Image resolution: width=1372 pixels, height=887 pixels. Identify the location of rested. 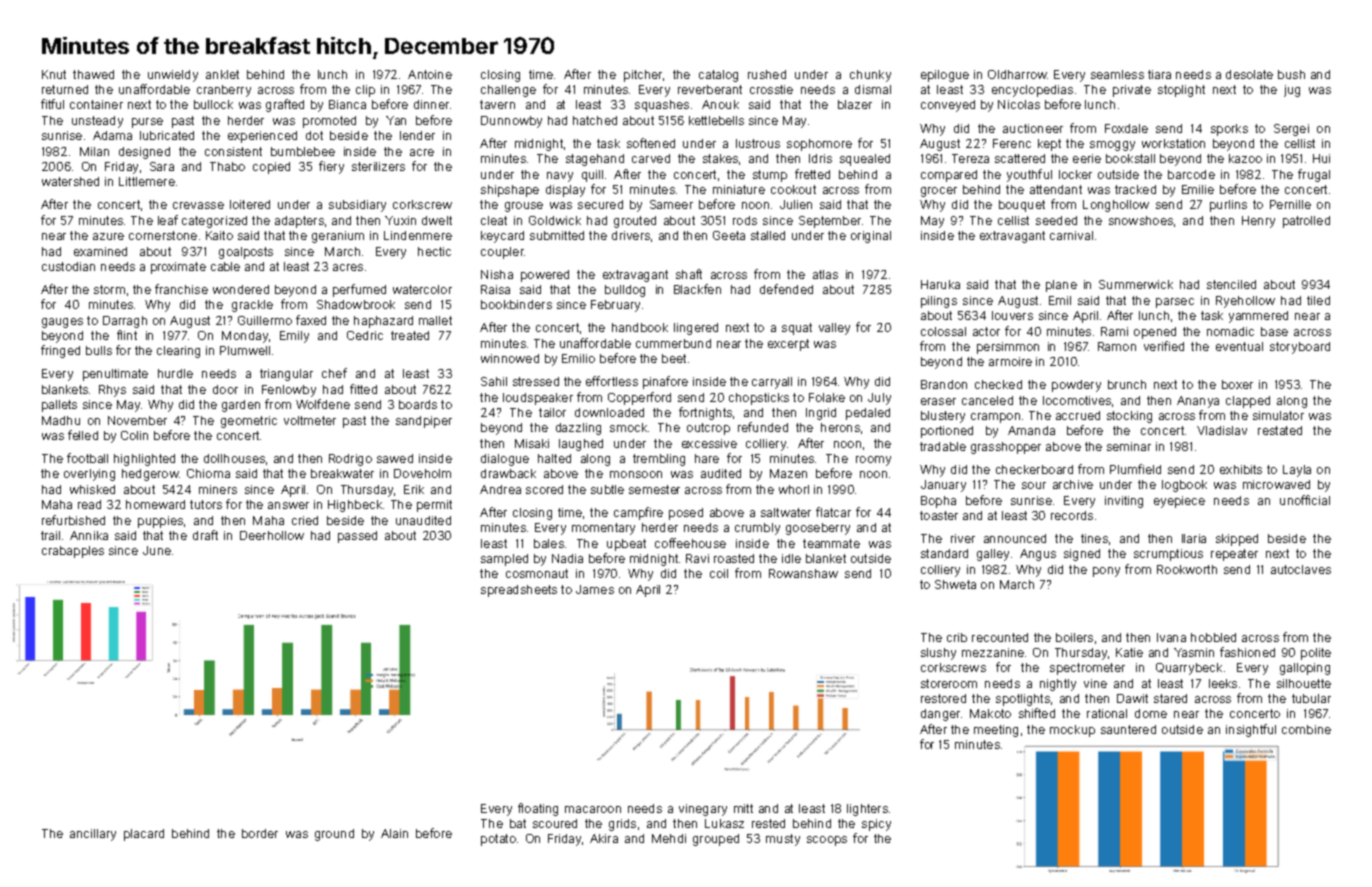
(768, 823).
